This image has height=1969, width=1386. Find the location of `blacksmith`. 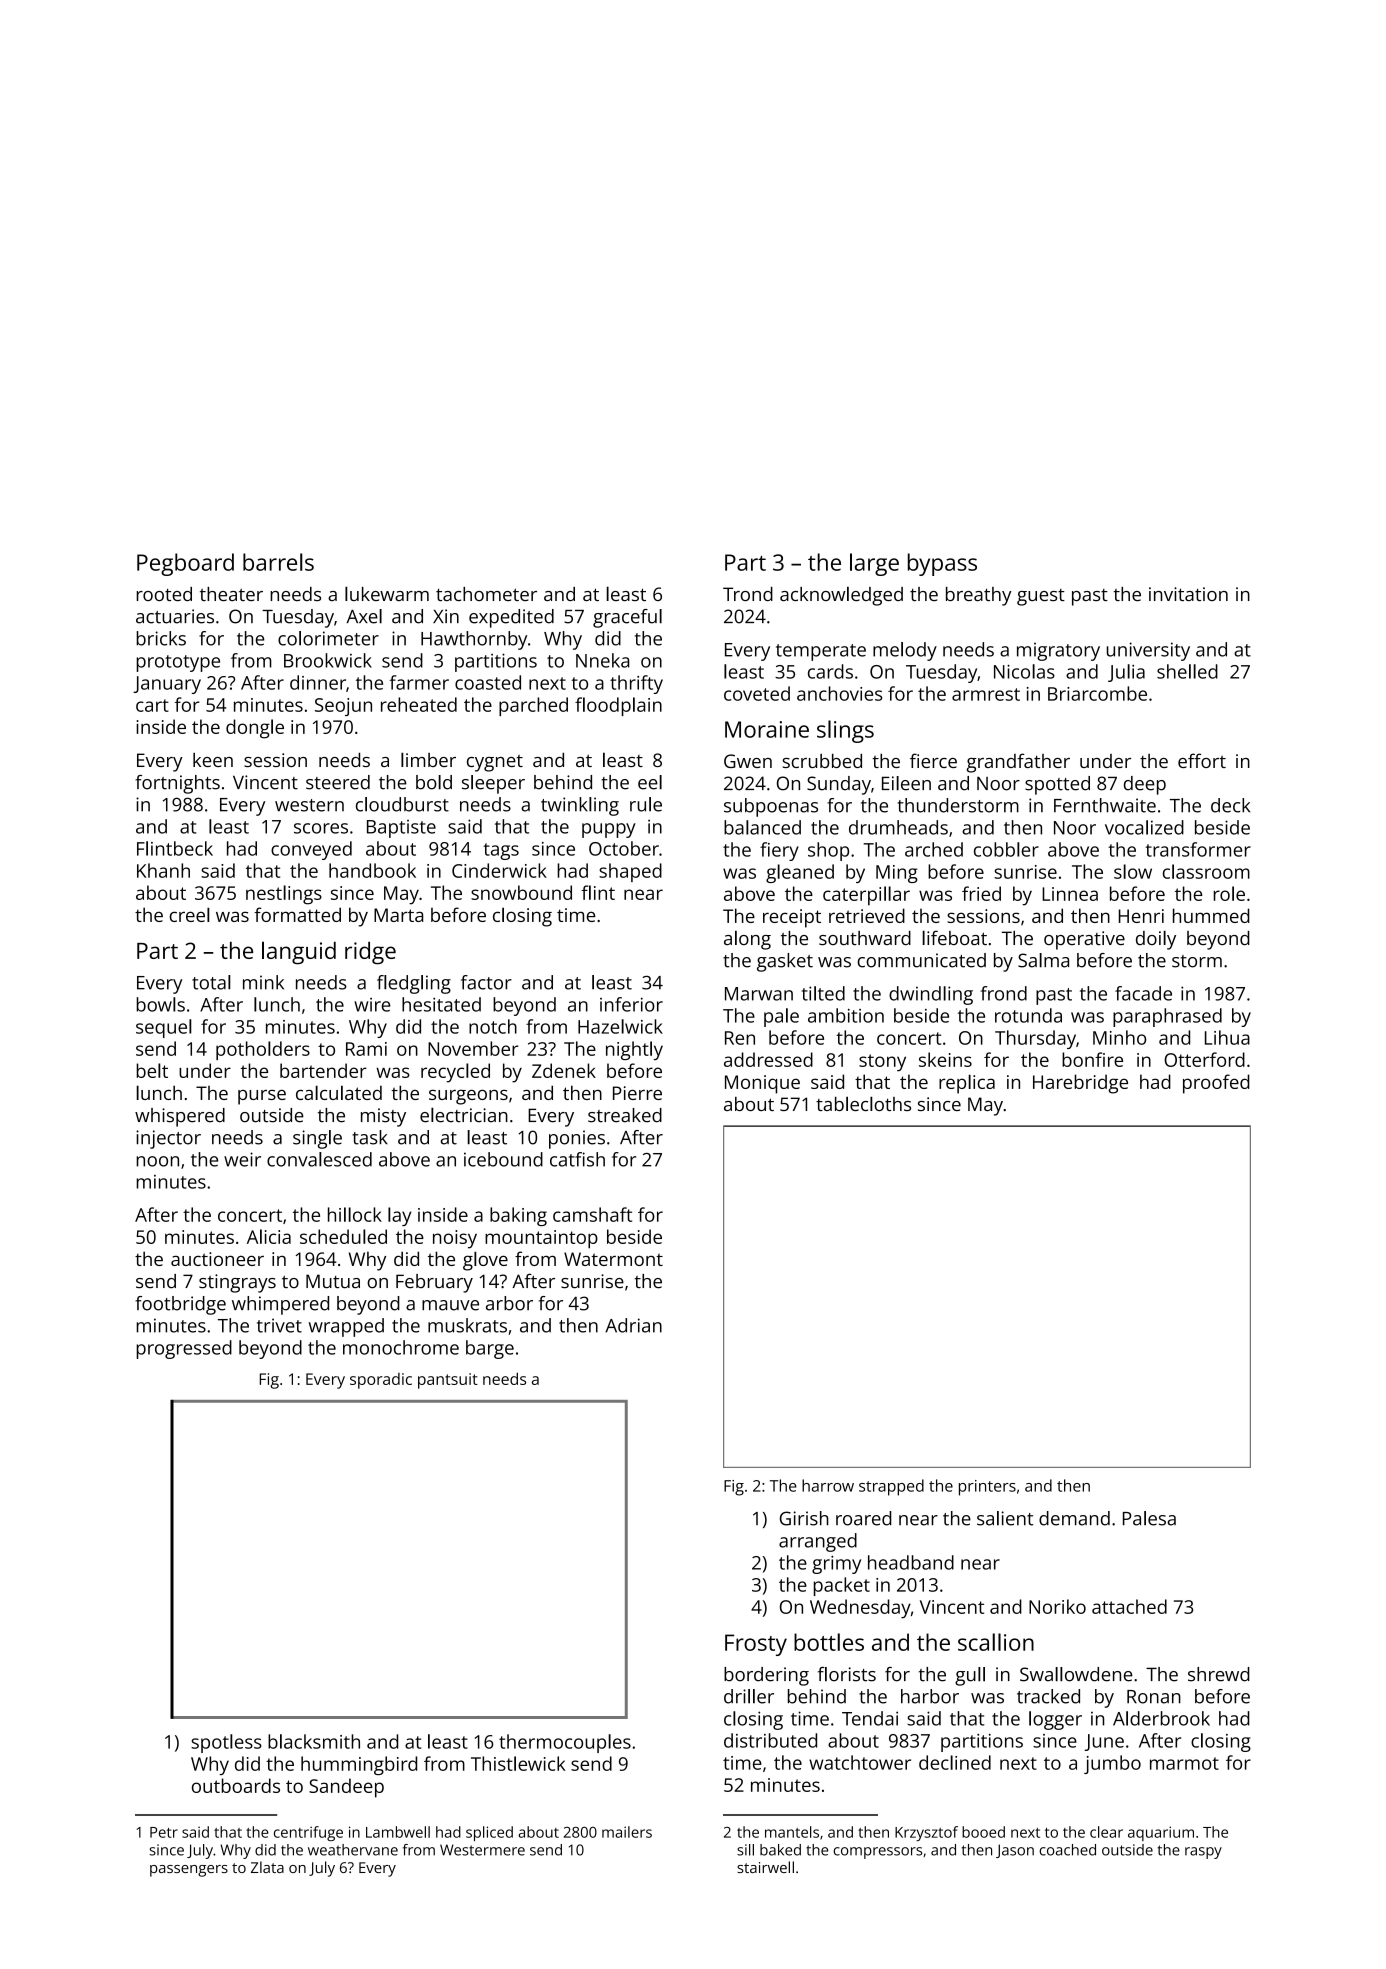

blacksmith is located at coordinates (314, 1741).
